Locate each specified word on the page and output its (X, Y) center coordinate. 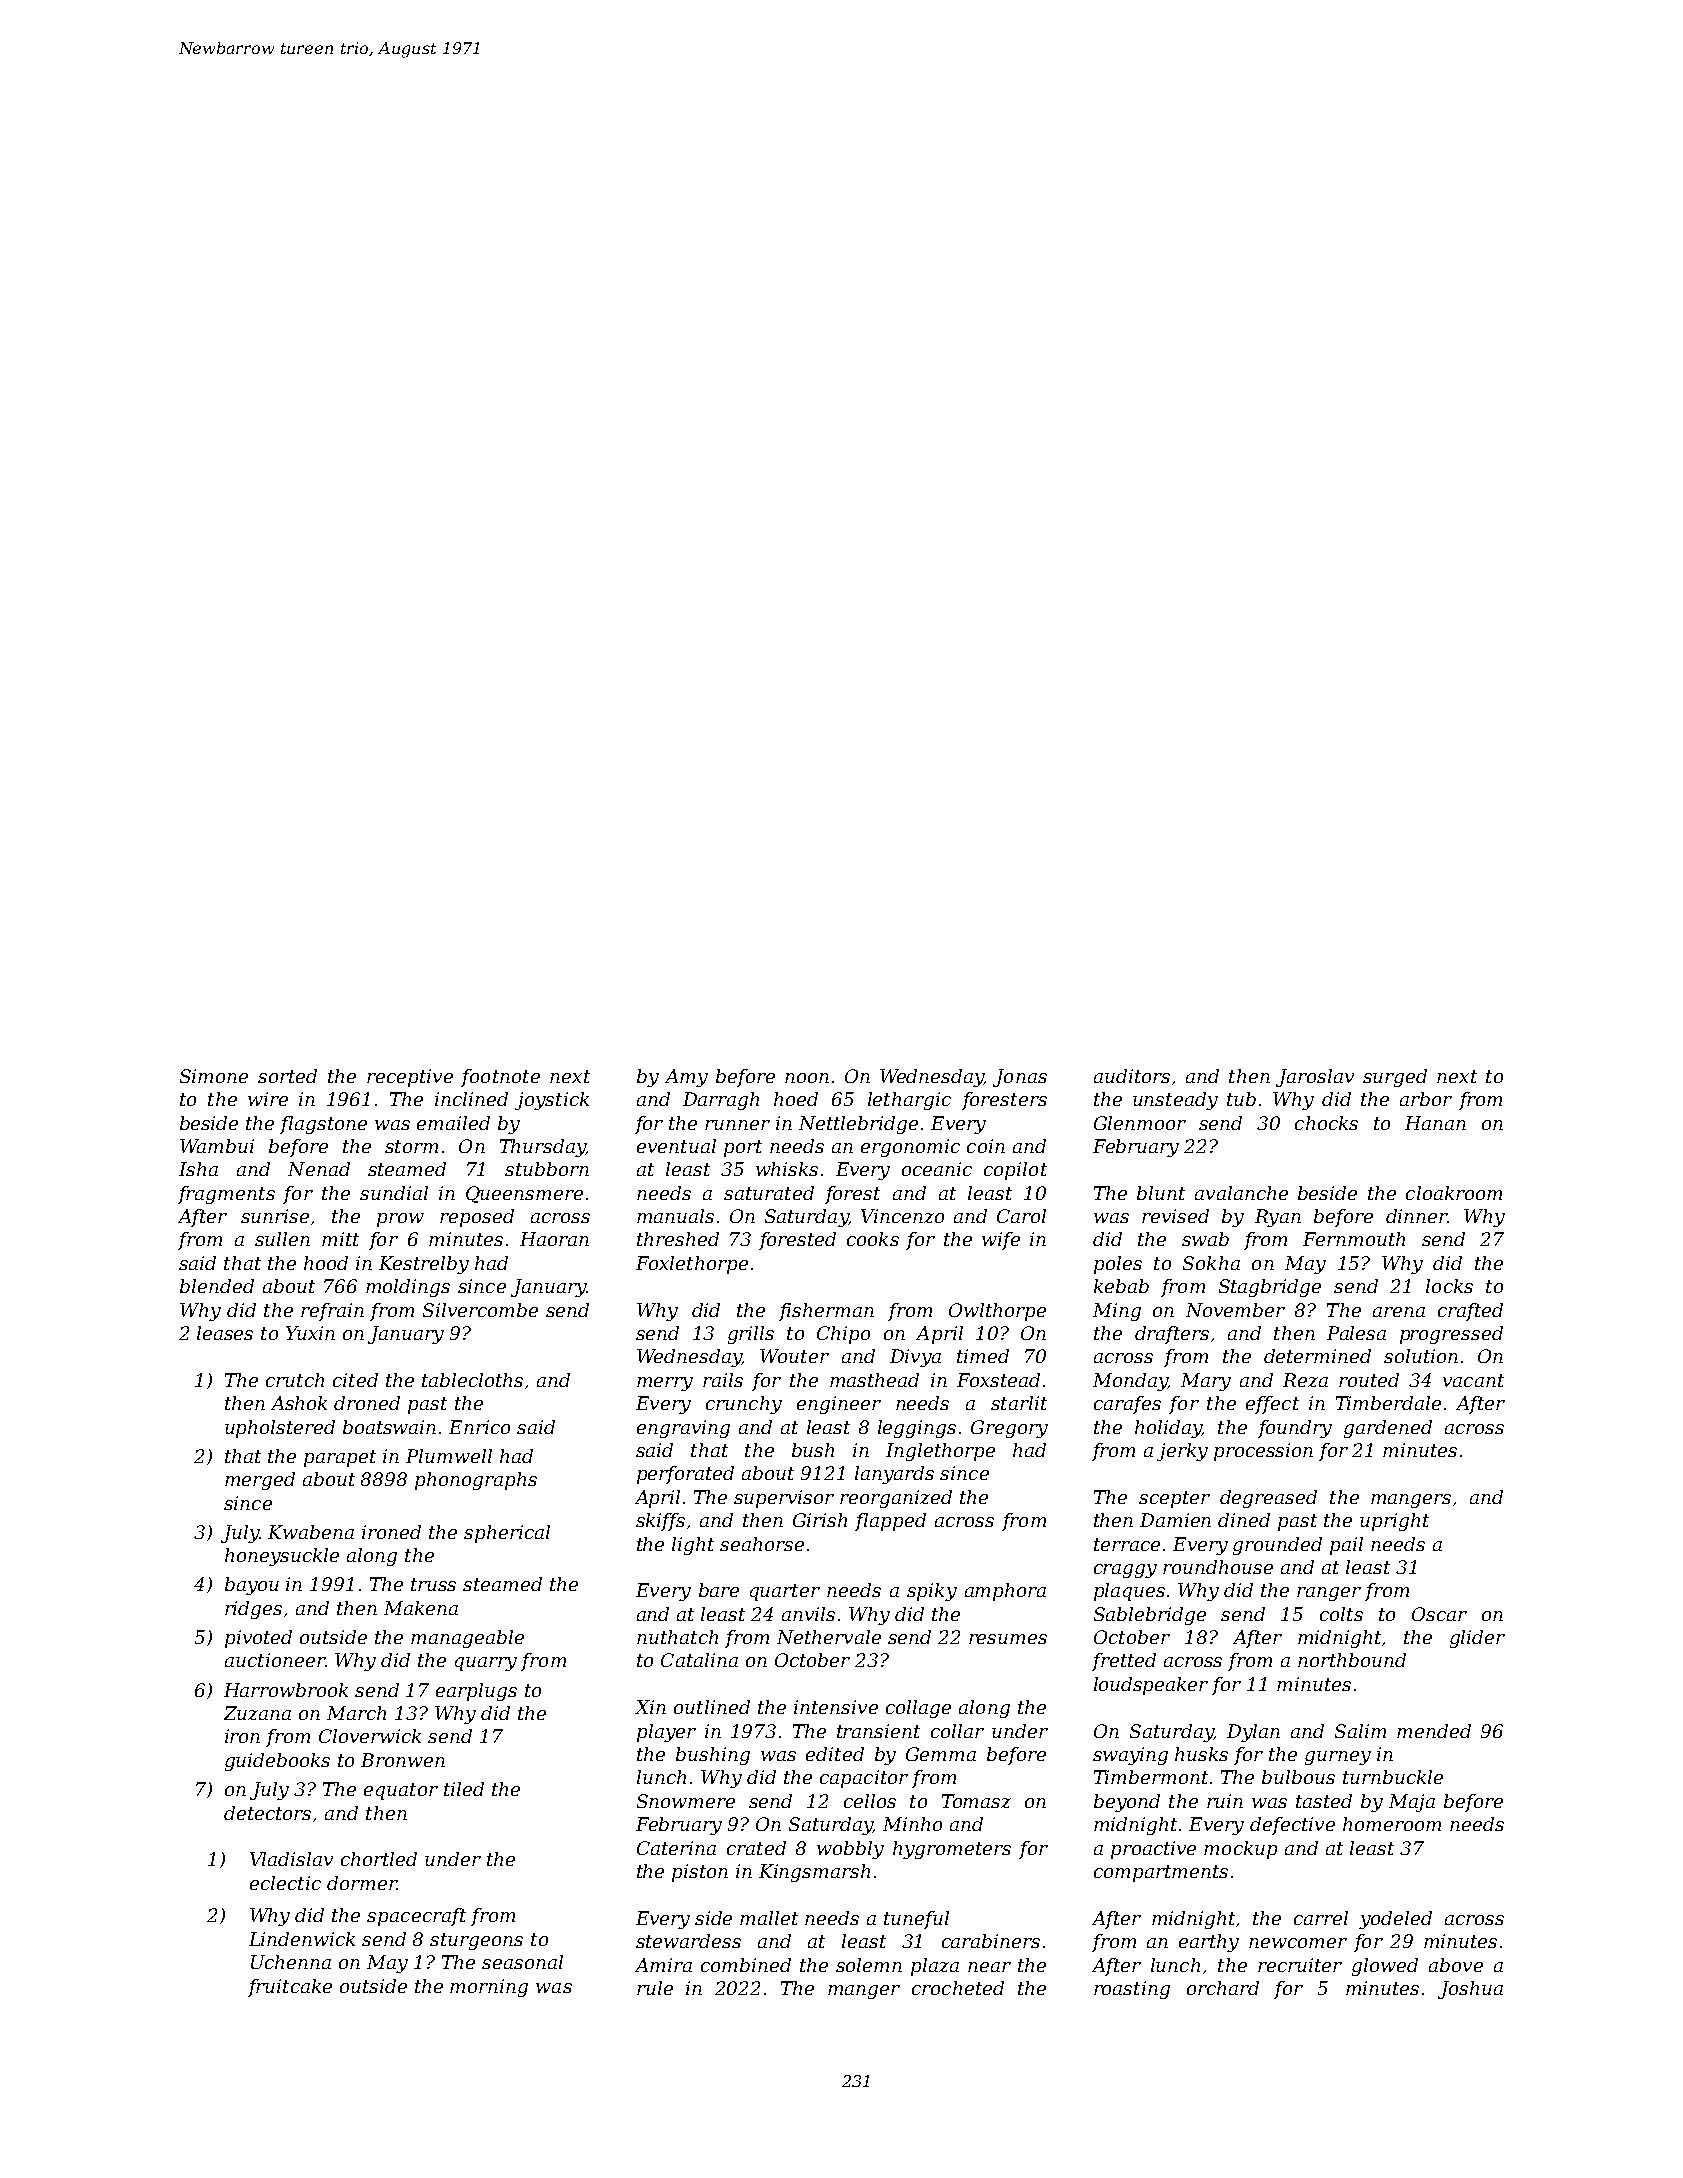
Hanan (1435, 1123)
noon (807, 1078)
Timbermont (1151, 1777)
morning (489, 1988)
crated (756, 1848)
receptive (410, 1078)
